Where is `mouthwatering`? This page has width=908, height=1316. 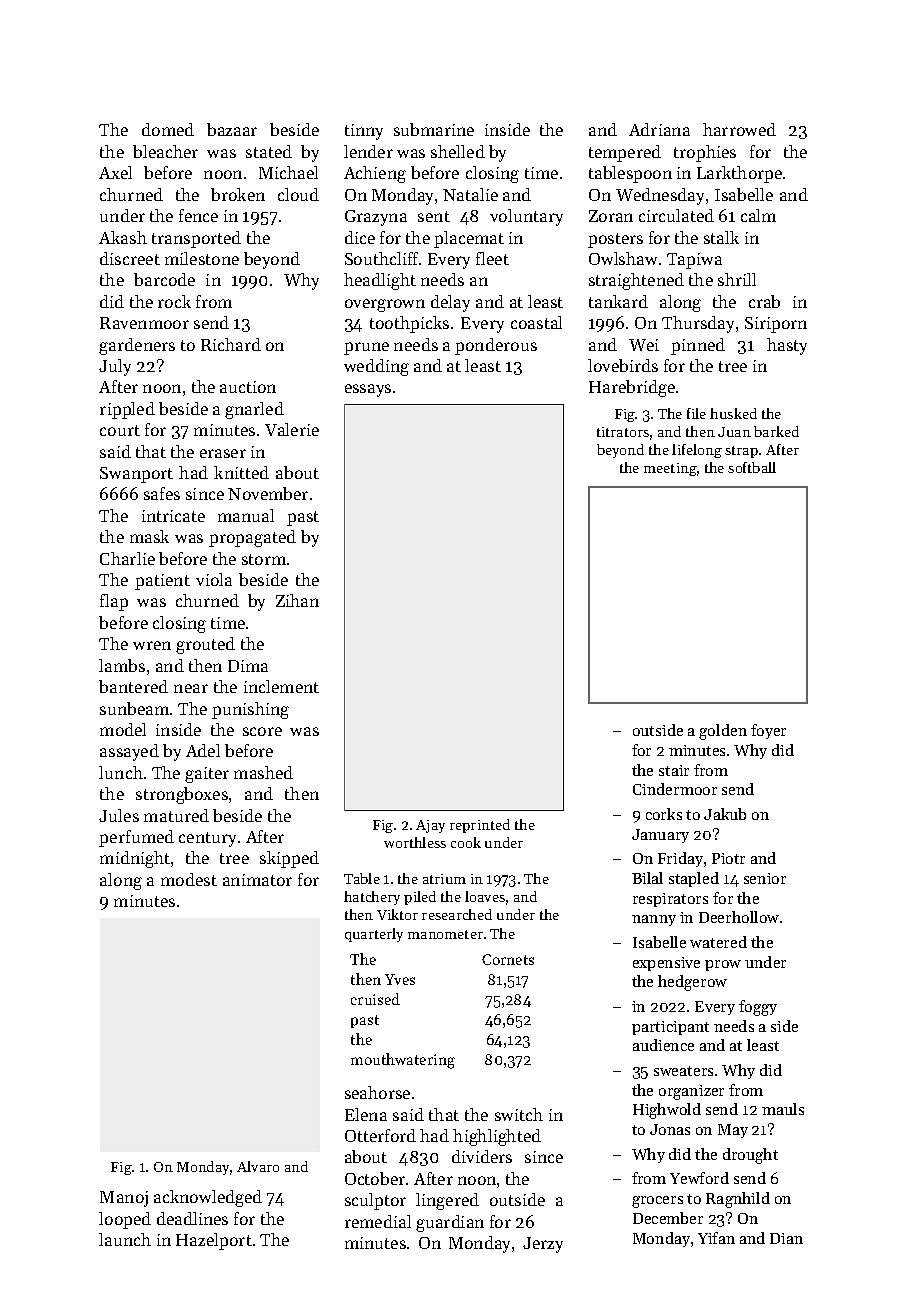
mouthwatering is located at coordinates (403, 1061).
